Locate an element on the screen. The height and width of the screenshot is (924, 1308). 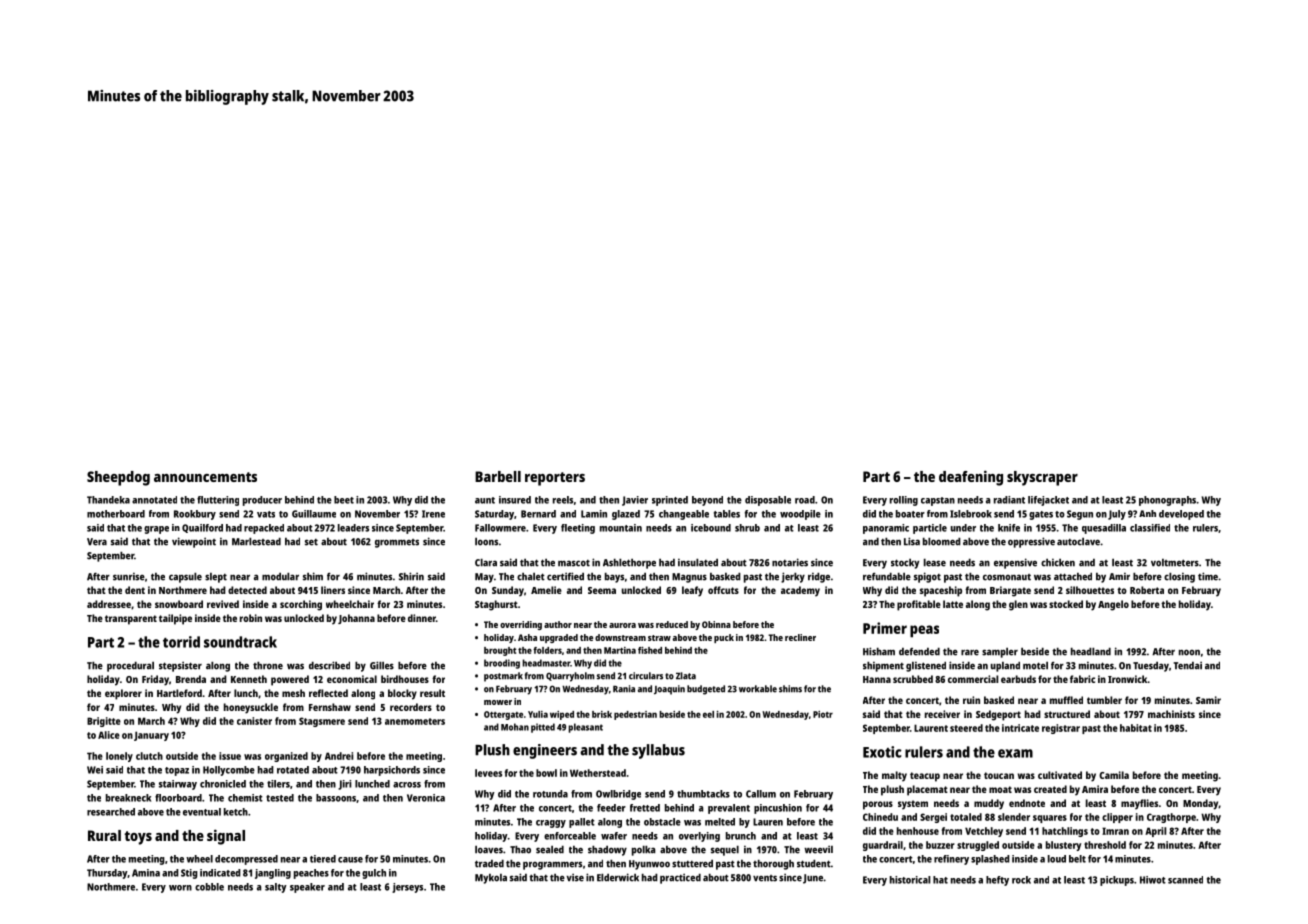
created is located at coordinates (1050, 789).
